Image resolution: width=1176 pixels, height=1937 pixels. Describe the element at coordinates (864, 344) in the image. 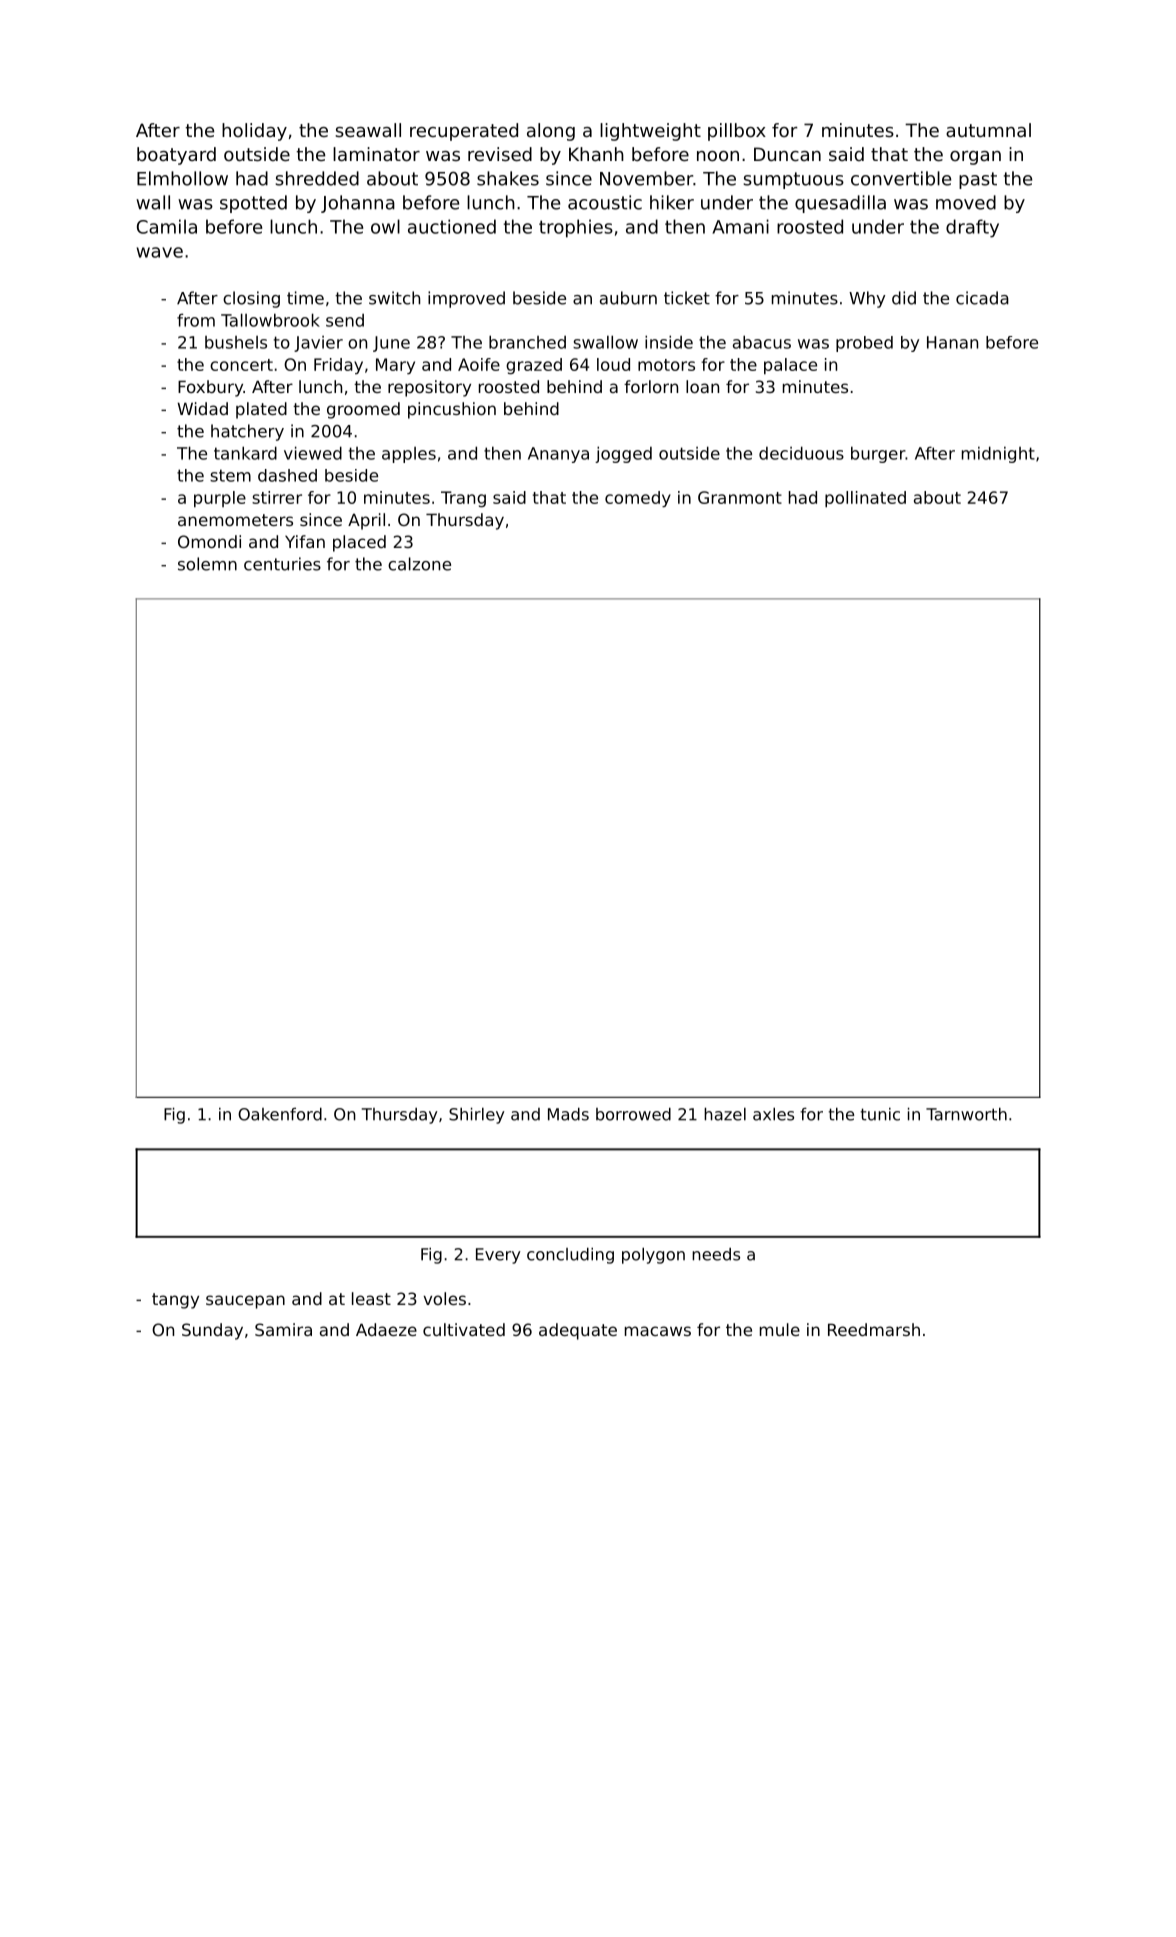

I see `probed` at that location.
